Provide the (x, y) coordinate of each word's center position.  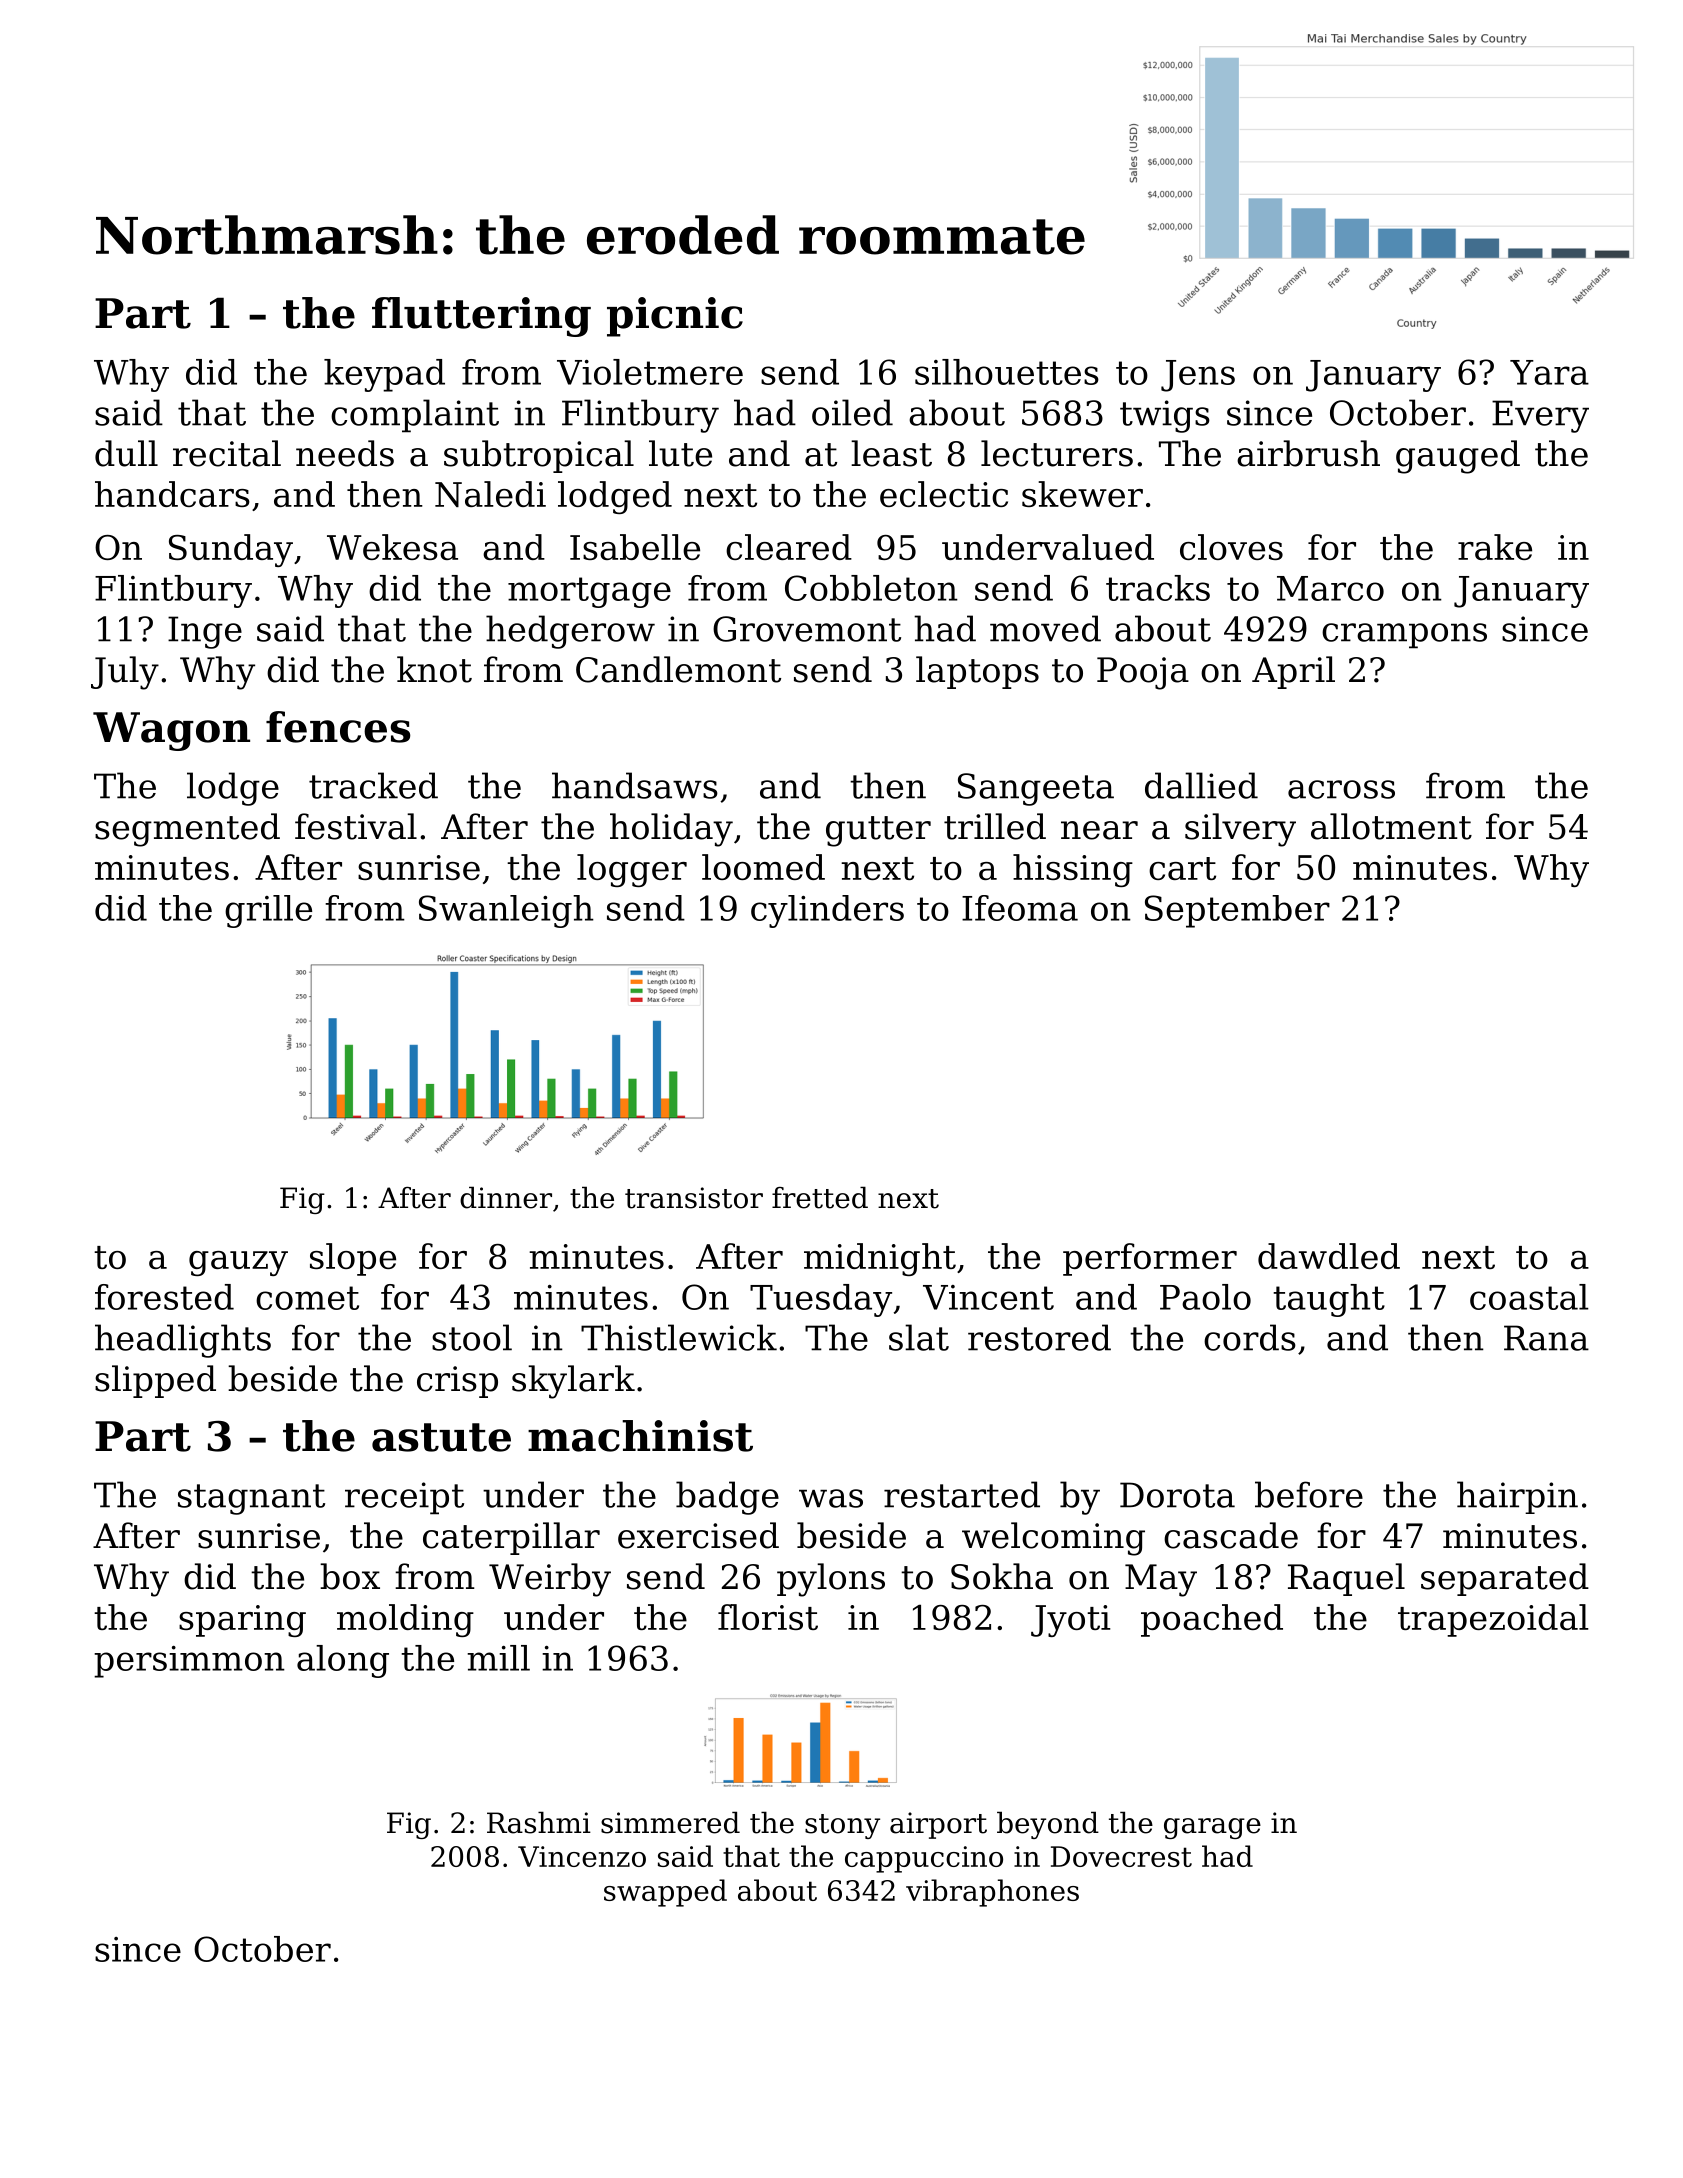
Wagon (171, 731)
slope (353, 1259)
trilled (995, 826)
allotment (1391, 826)
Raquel (1346, 1579)
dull (126, 453)
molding (405, 1620)
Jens (1198, 376)
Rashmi (539, 1822)
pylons (831, 1580)
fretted (820, 1197)
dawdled (1329, 1256)
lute (680, 453)
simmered (670, 1822)
